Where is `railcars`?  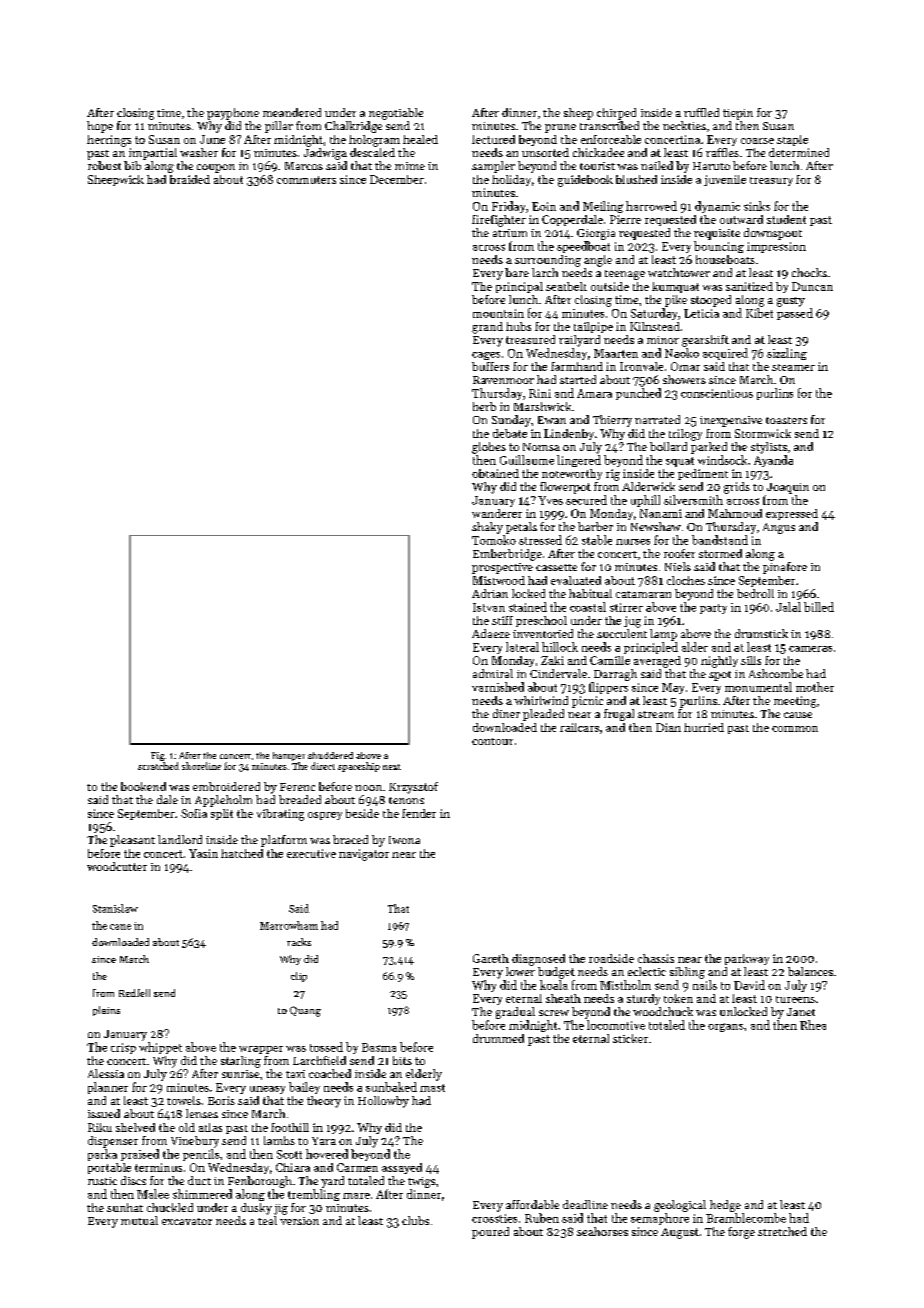
railcars is located at coordinates (579, 727).
